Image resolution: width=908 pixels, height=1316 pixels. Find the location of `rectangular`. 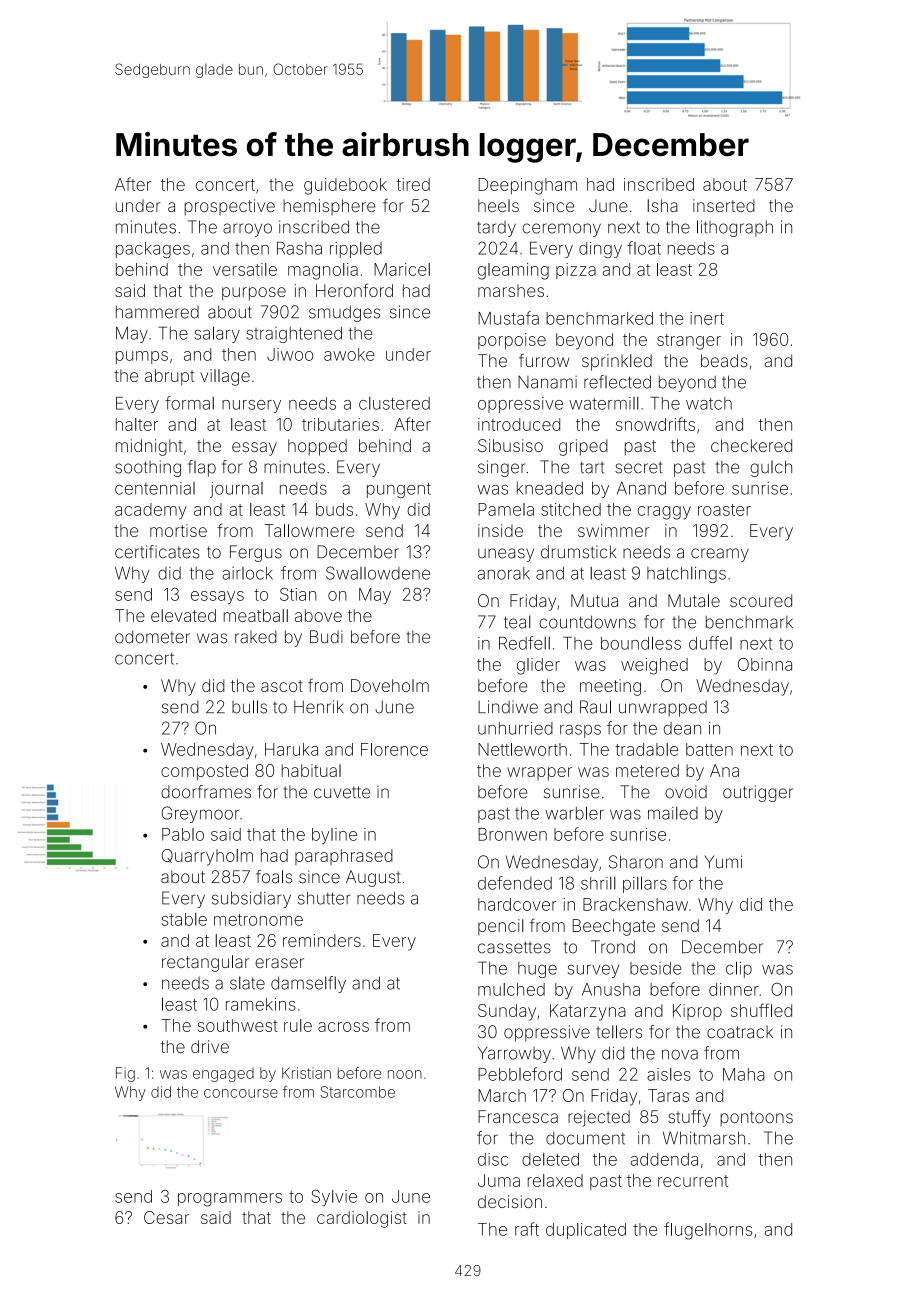

rectangular is located at coordinates (205, 963).
